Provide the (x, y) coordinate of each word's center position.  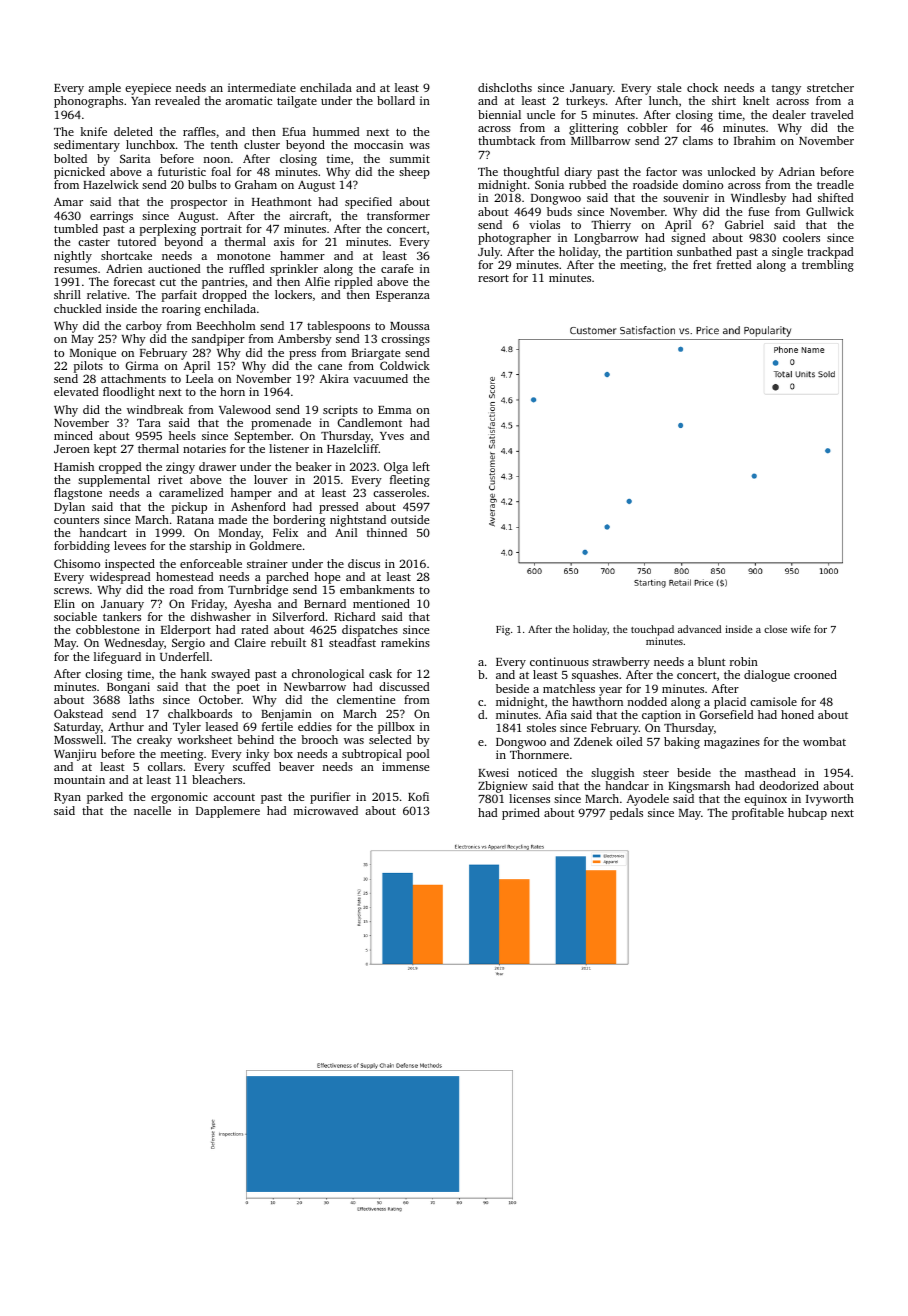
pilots (88, 367)
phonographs (88, 102)
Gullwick (830, 211)
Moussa (410, 326)
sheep (414, 173)
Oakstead (78, 713)
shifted (836, 197)
